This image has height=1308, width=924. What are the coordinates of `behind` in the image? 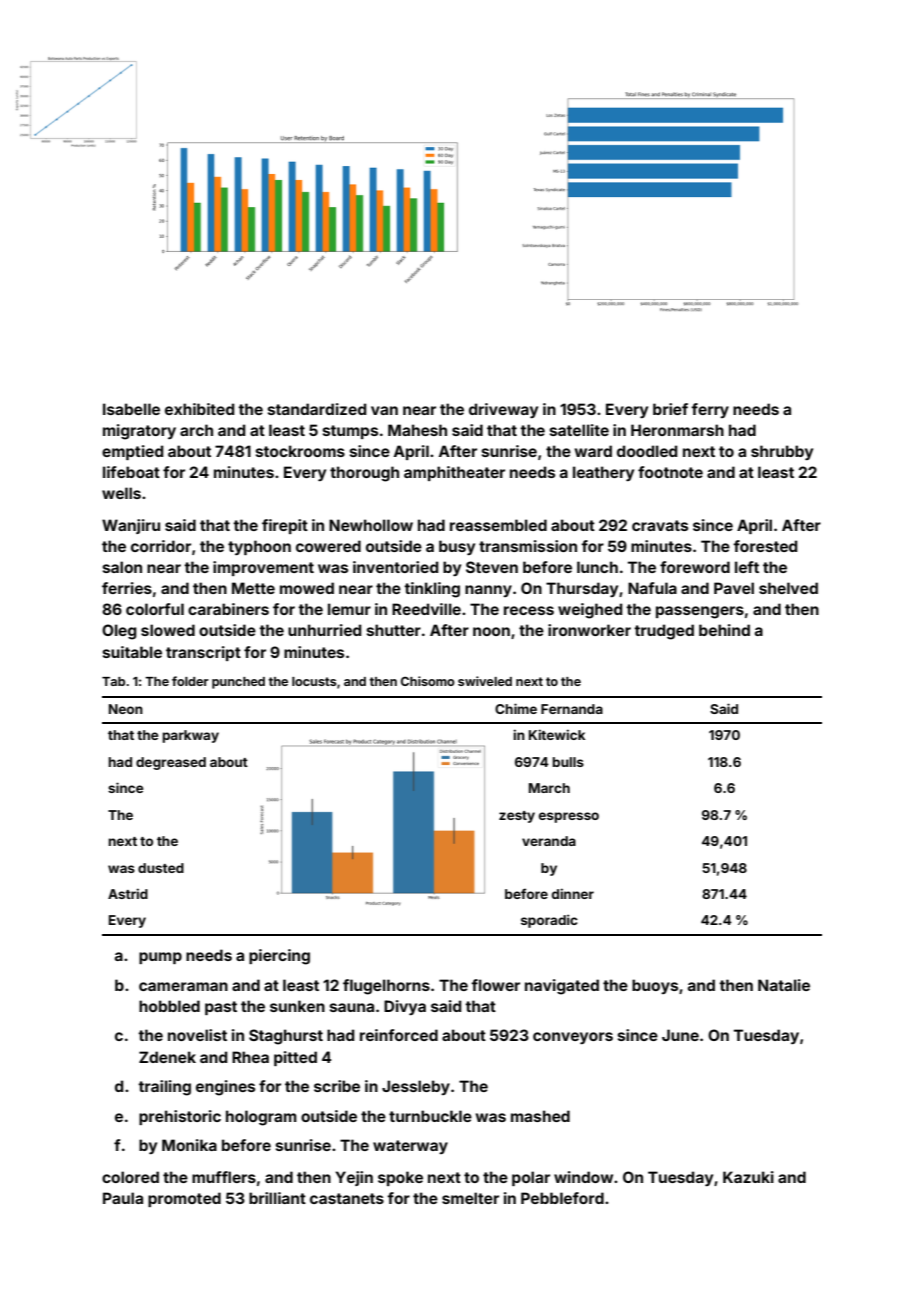 It's located at (724, 630).
